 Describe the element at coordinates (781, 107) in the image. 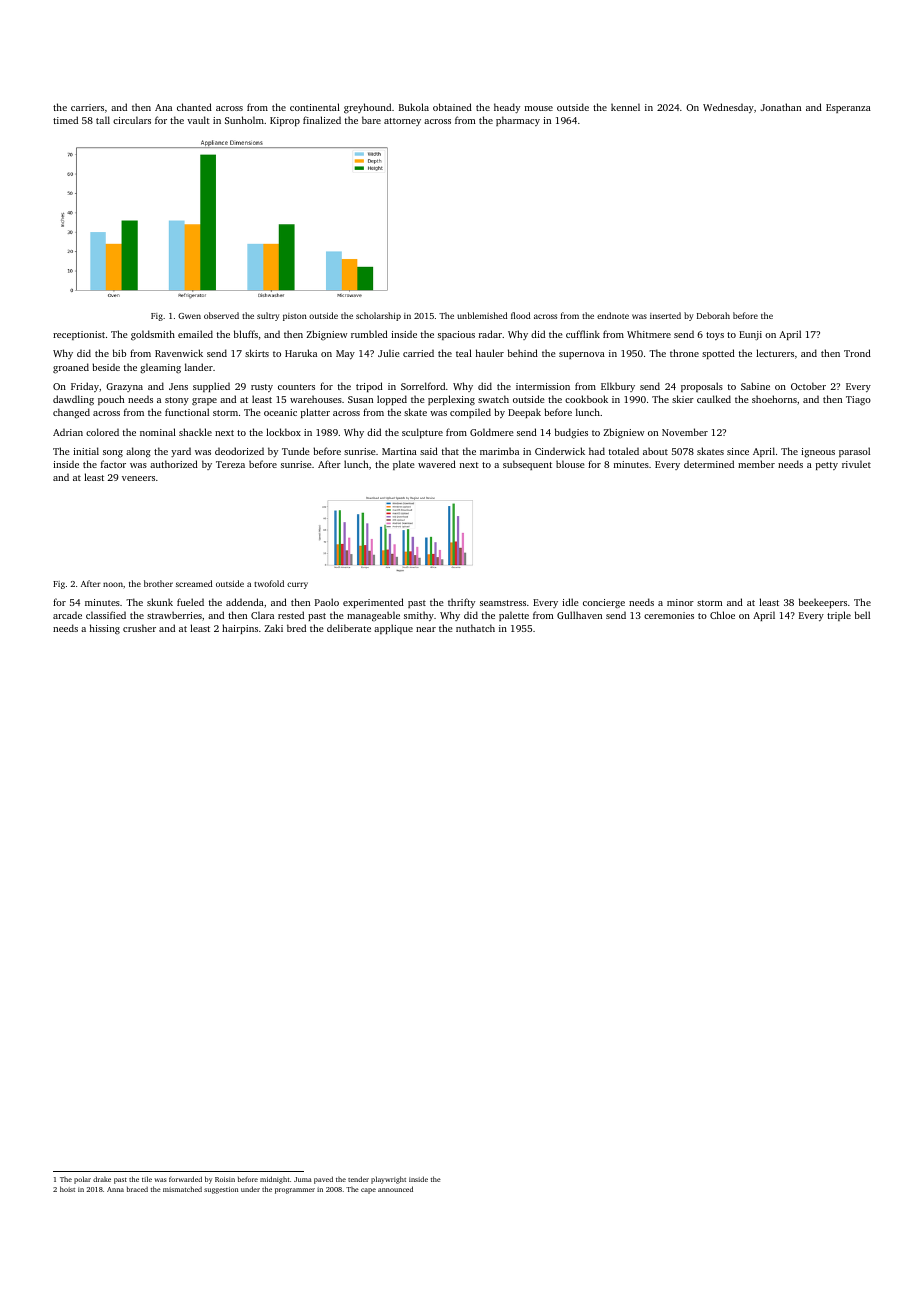

I see `Jonathan` at that location.
